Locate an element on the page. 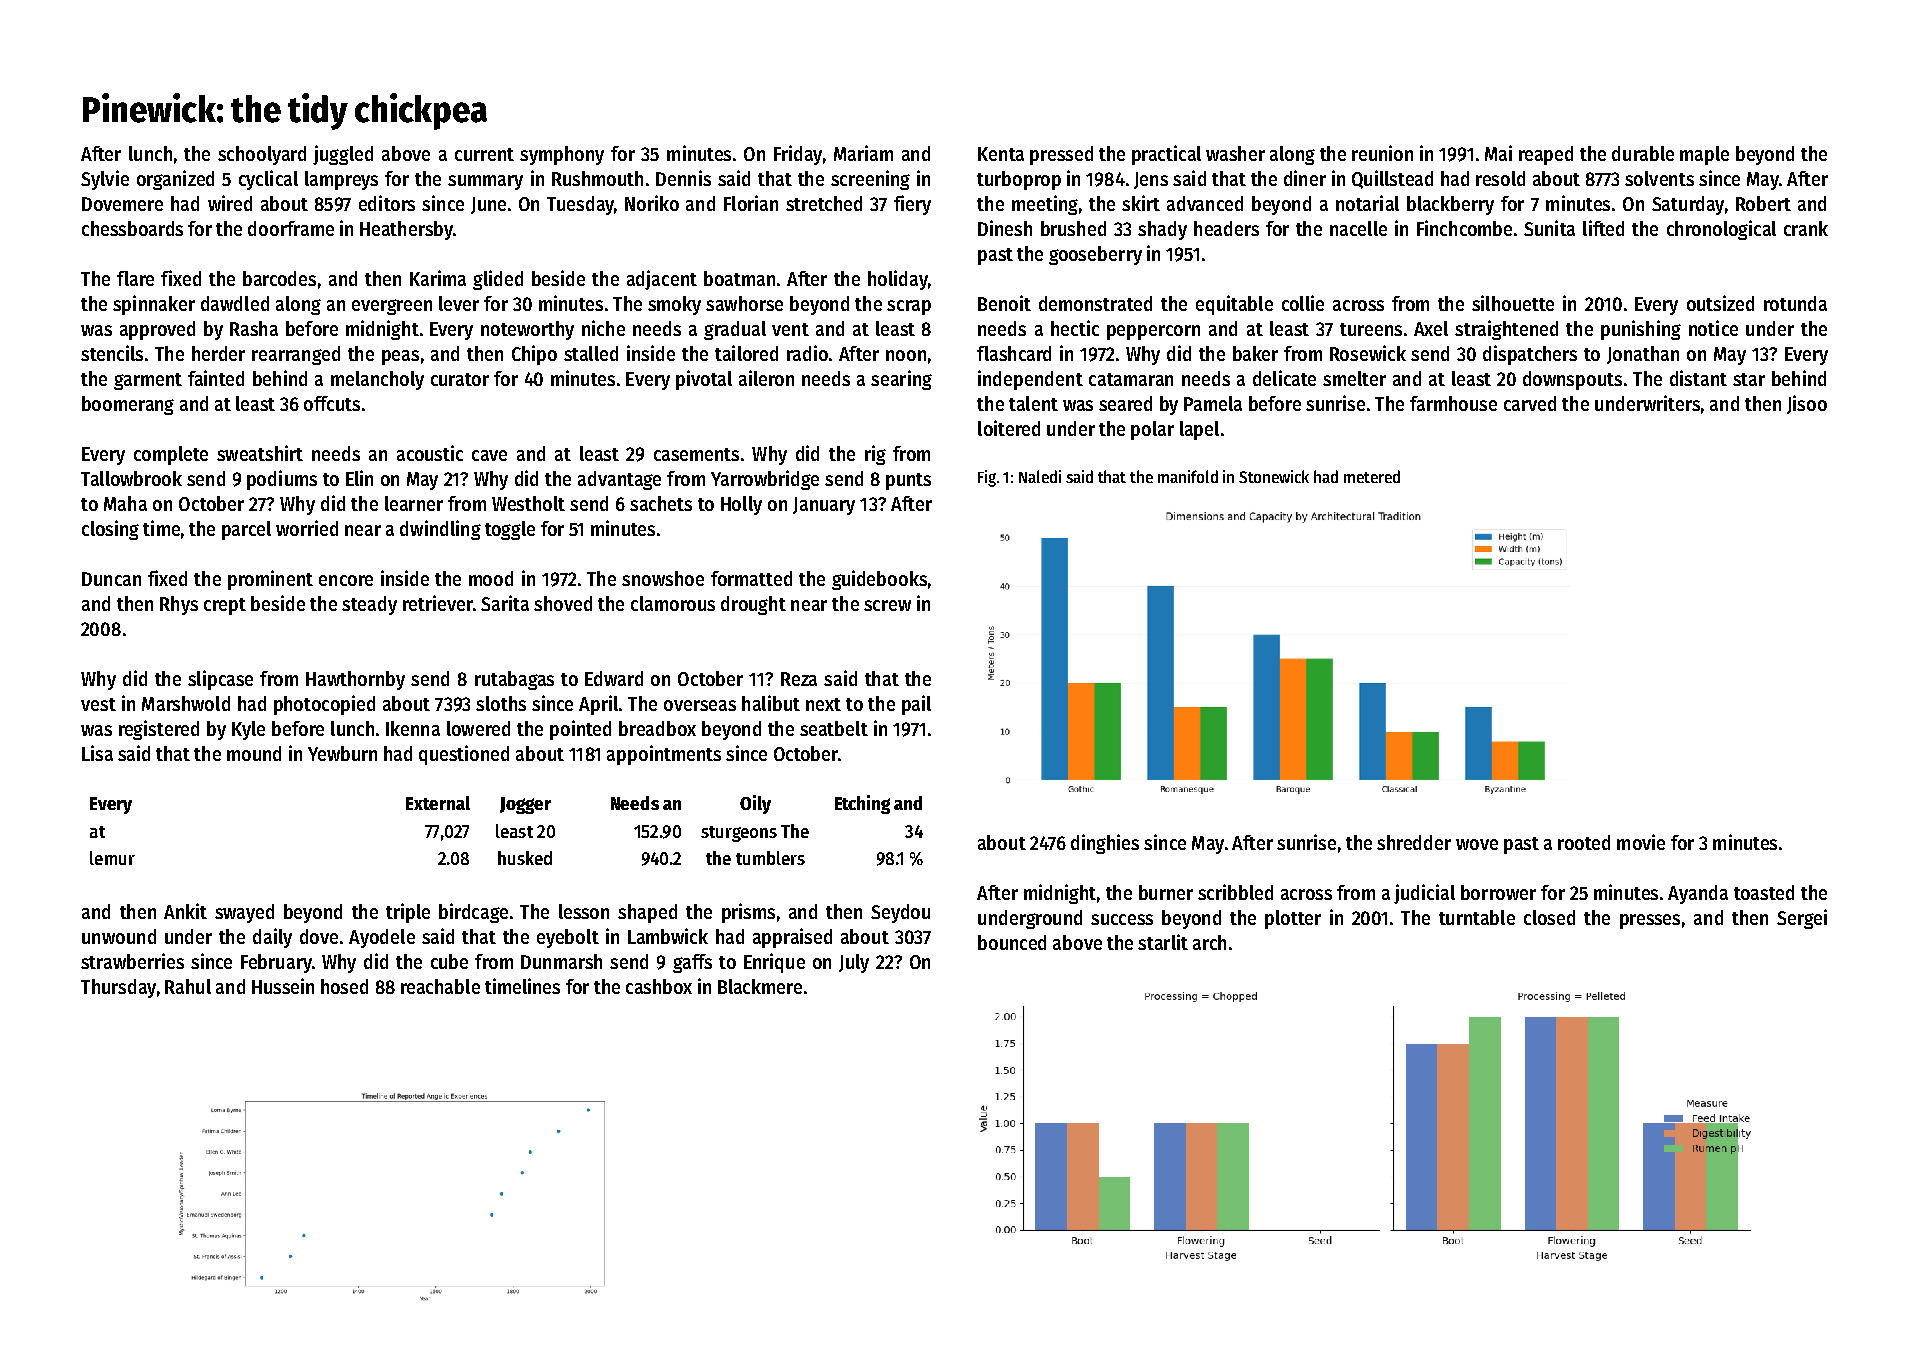  Jisoo is located at coordinates (1807, 404).
